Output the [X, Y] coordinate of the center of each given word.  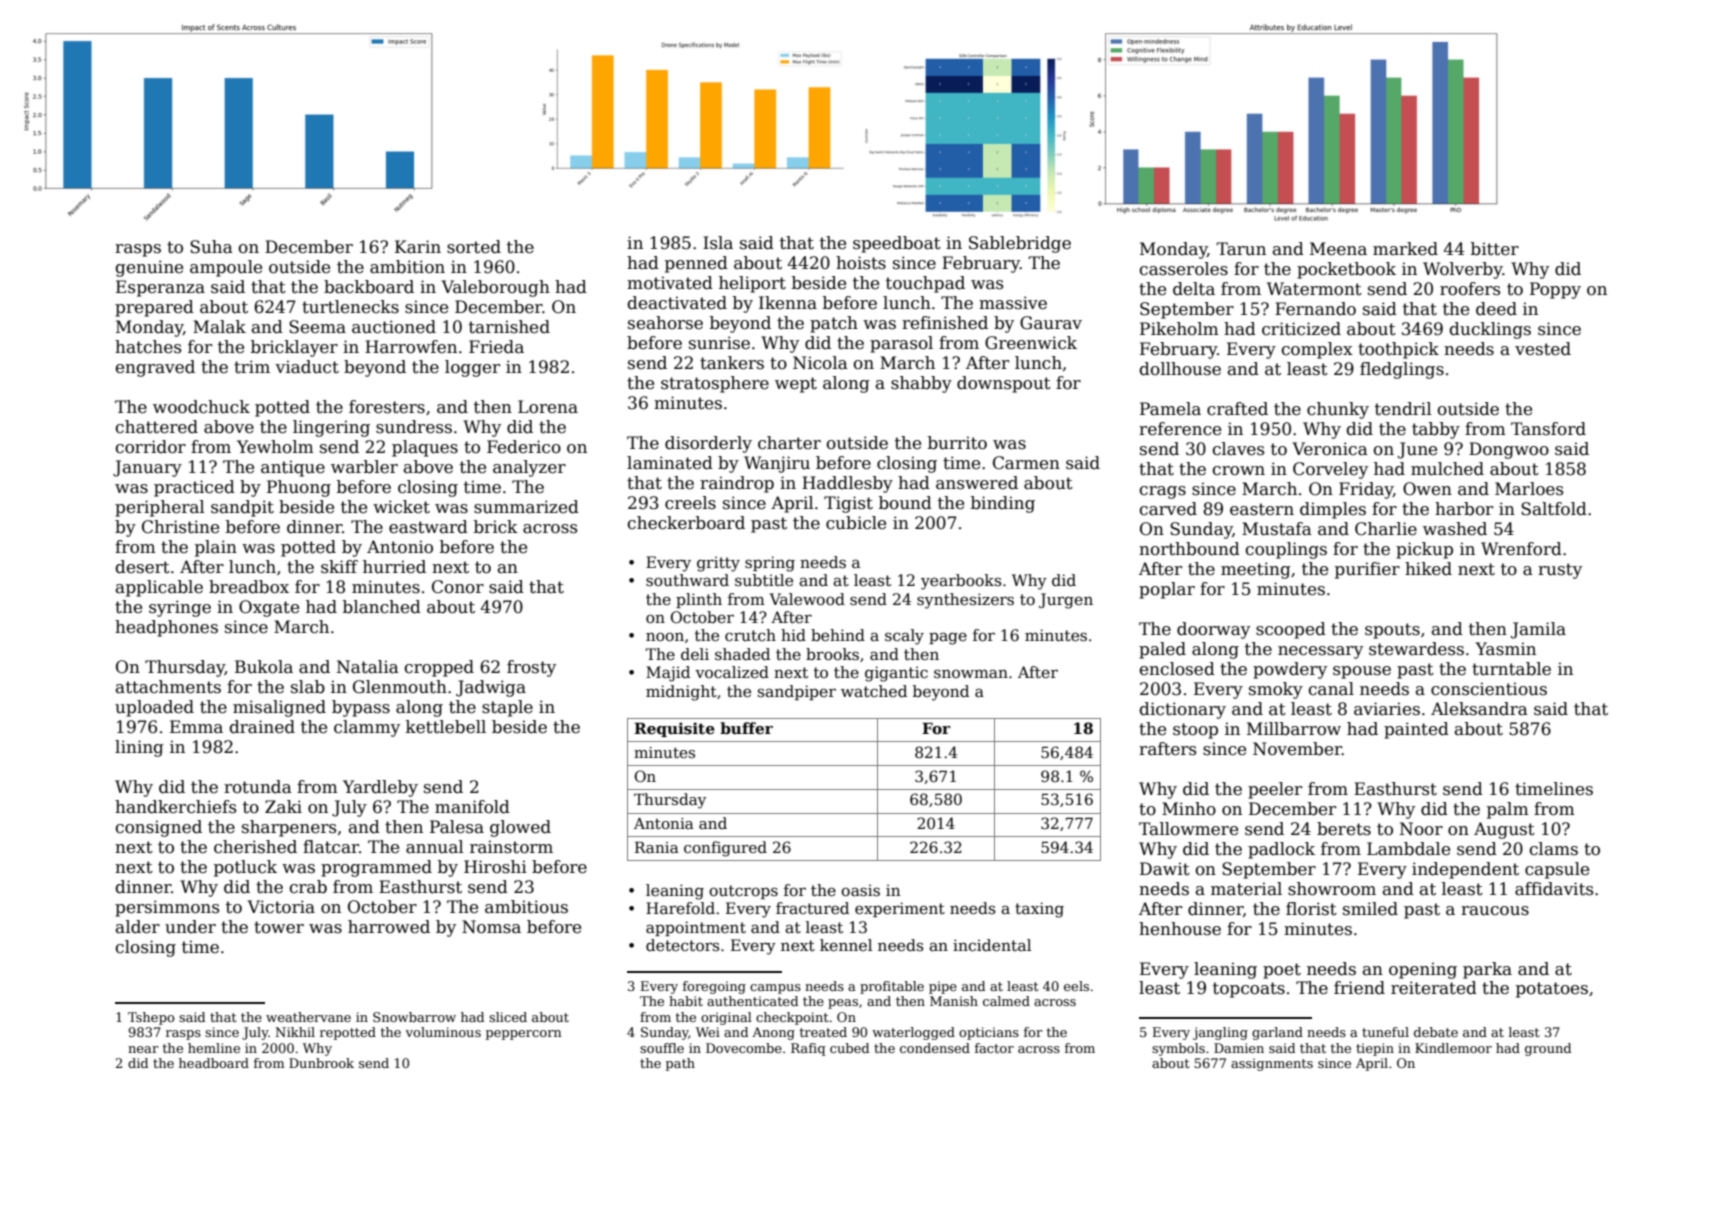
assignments [1272, 1064]
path [680, 1064]
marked [1405, 249]
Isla [718, 243]
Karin [418, 247]
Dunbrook [321, 1063]
